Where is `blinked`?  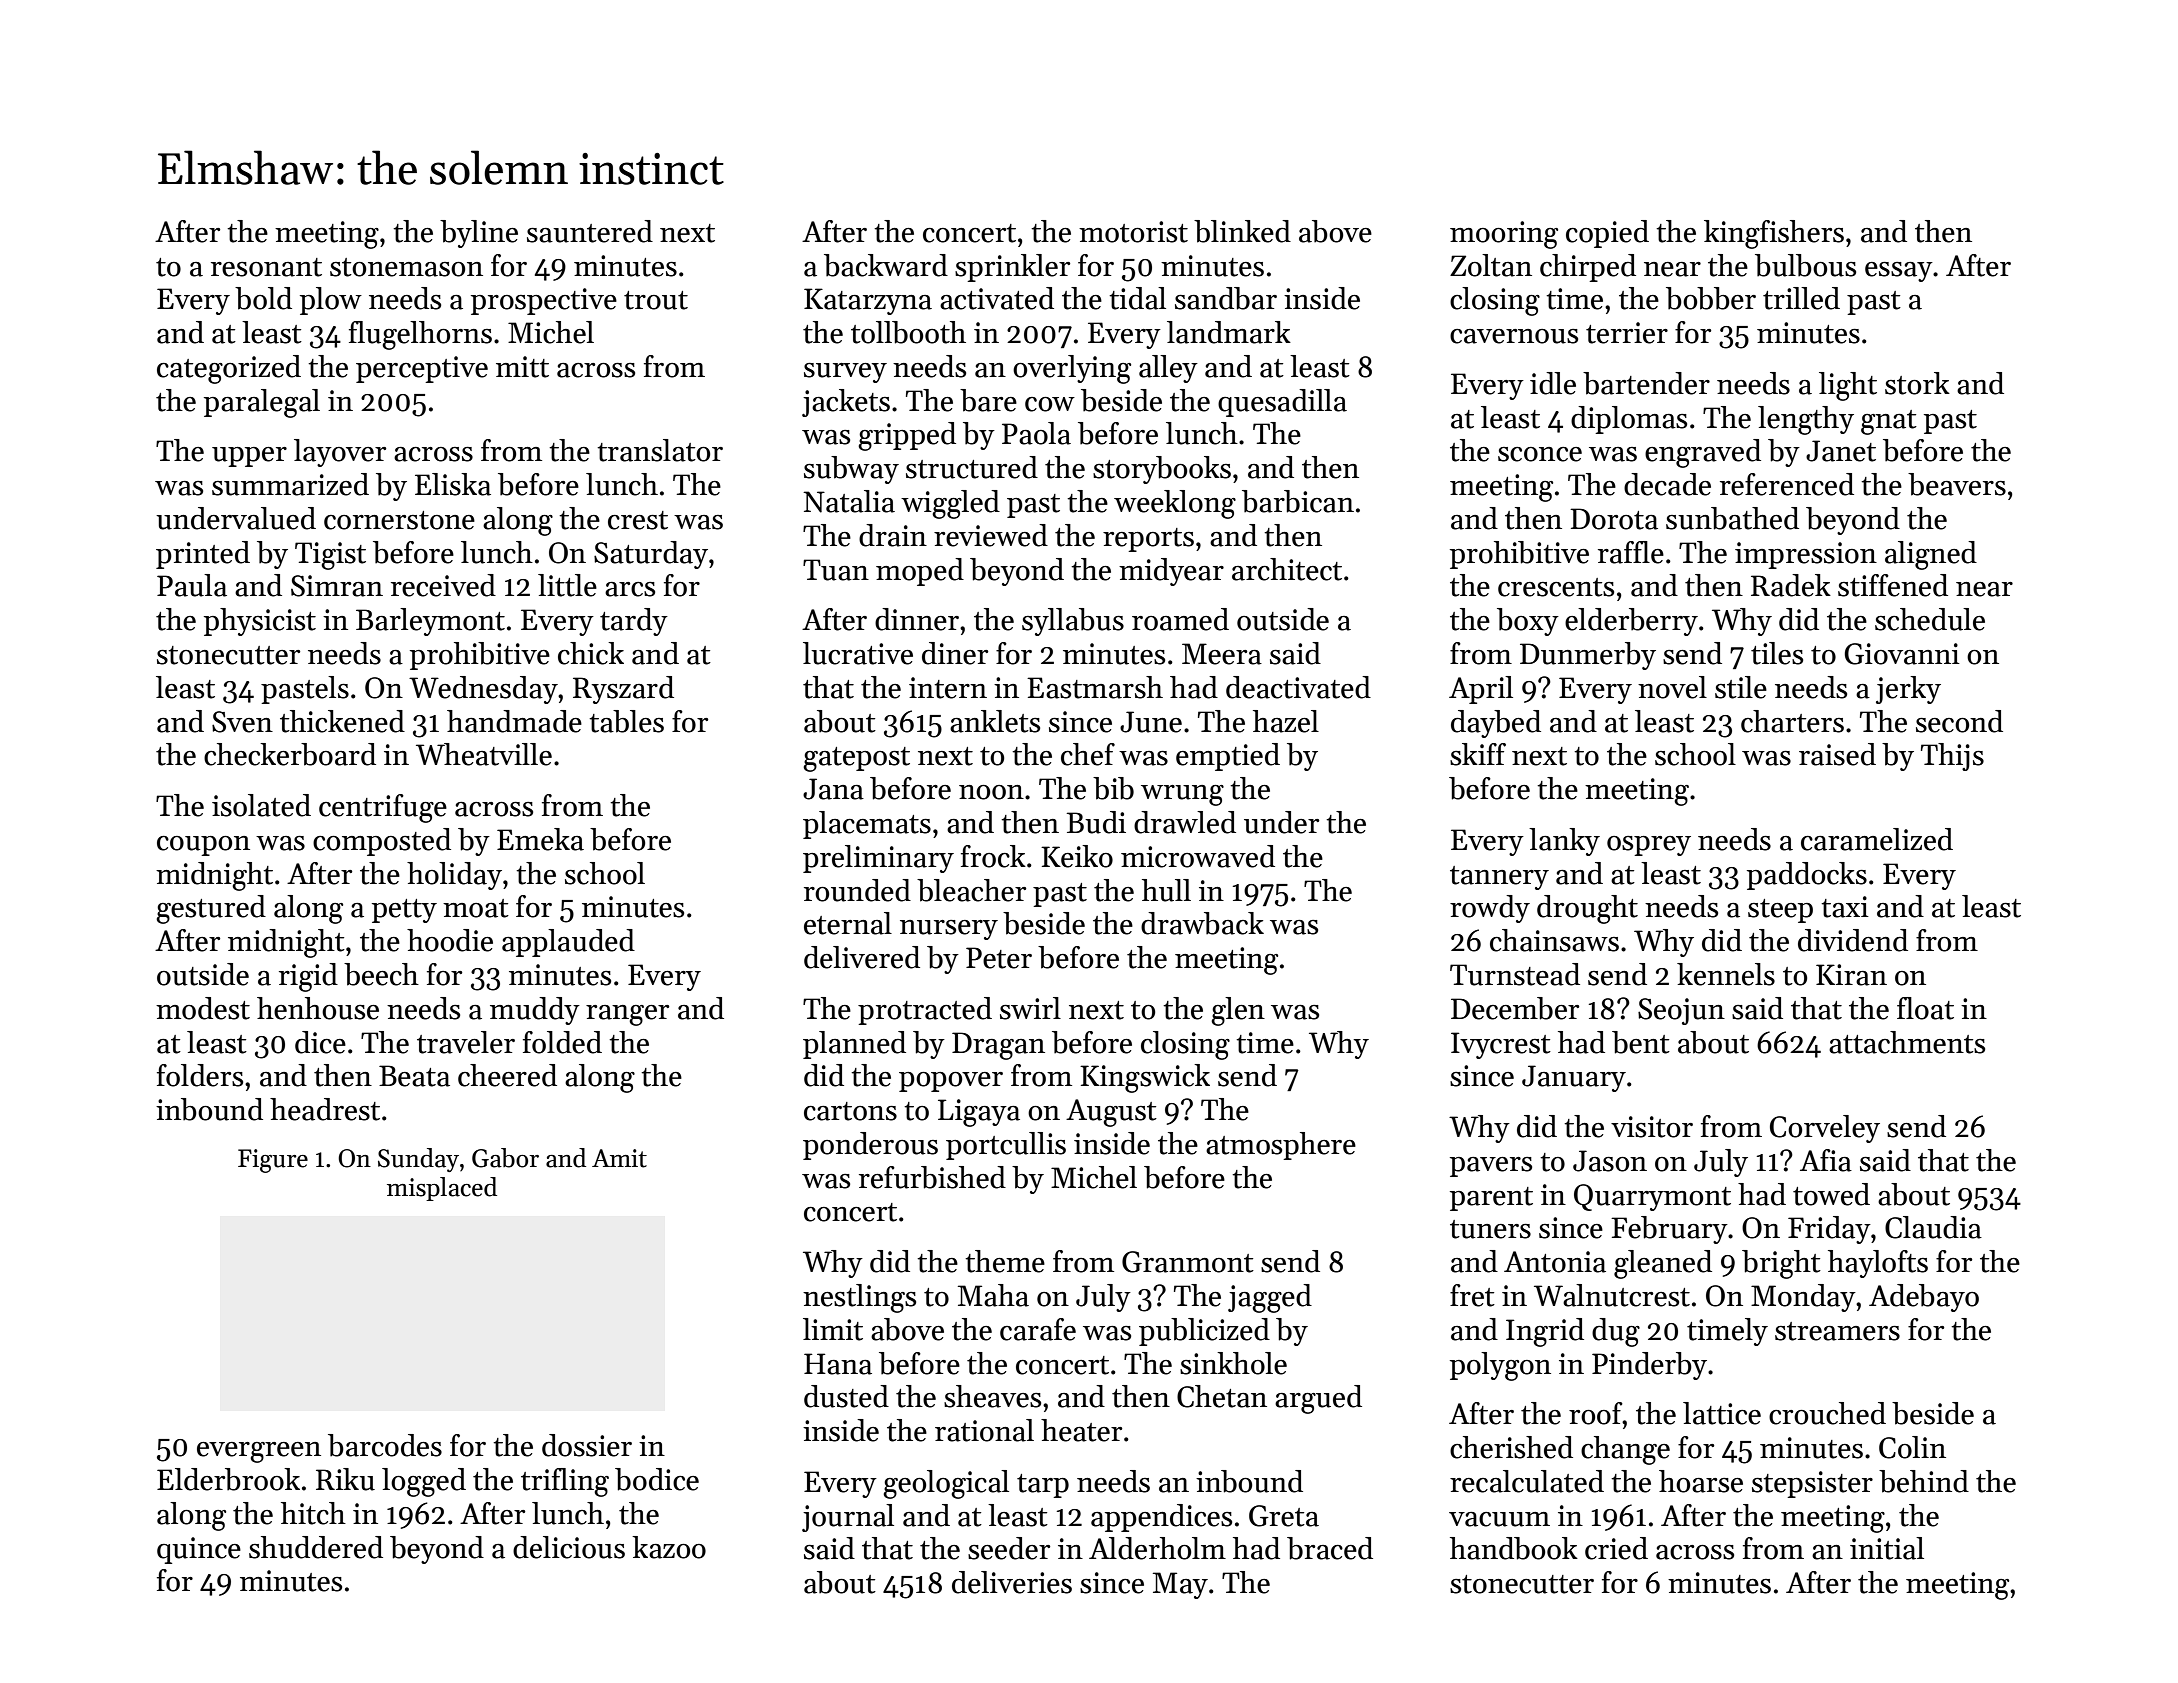 blinked is located at coordinates (1242, 231).
